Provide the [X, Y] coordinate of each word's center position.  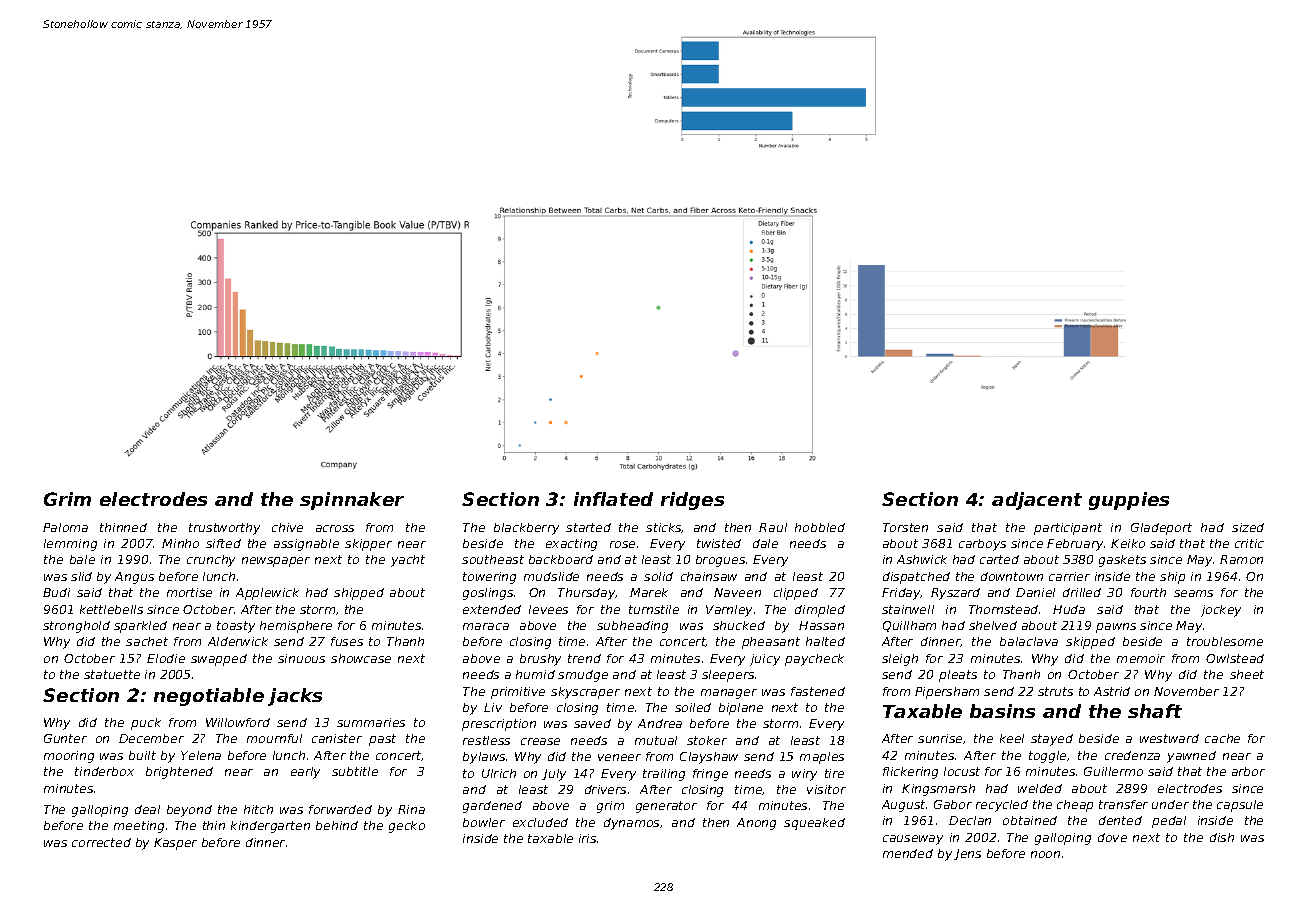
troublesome [1225, 641]
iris [587, 838]
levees [548, 609]
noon [1045, 854]
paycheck [814, 660]
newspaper [276, 562]
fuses [347, 641]
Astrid [1112, 691]
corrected [101, 842]
